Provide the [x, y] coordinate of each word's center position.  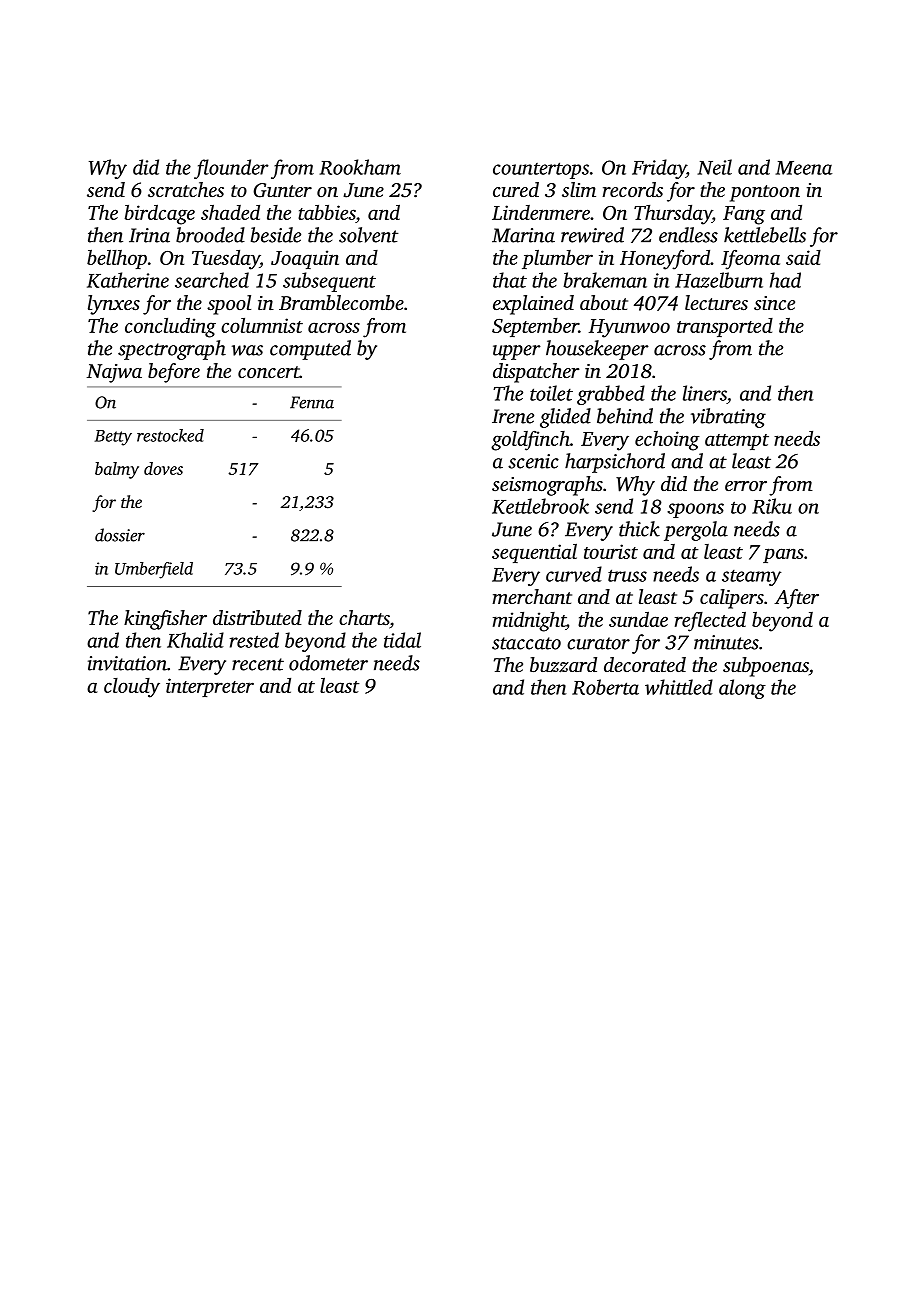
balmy [117, 470]
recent [258, 664]
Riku [772, 506]
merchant [532, 596]
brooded [210, 235]
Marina [523, 235]
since [774, 303]
